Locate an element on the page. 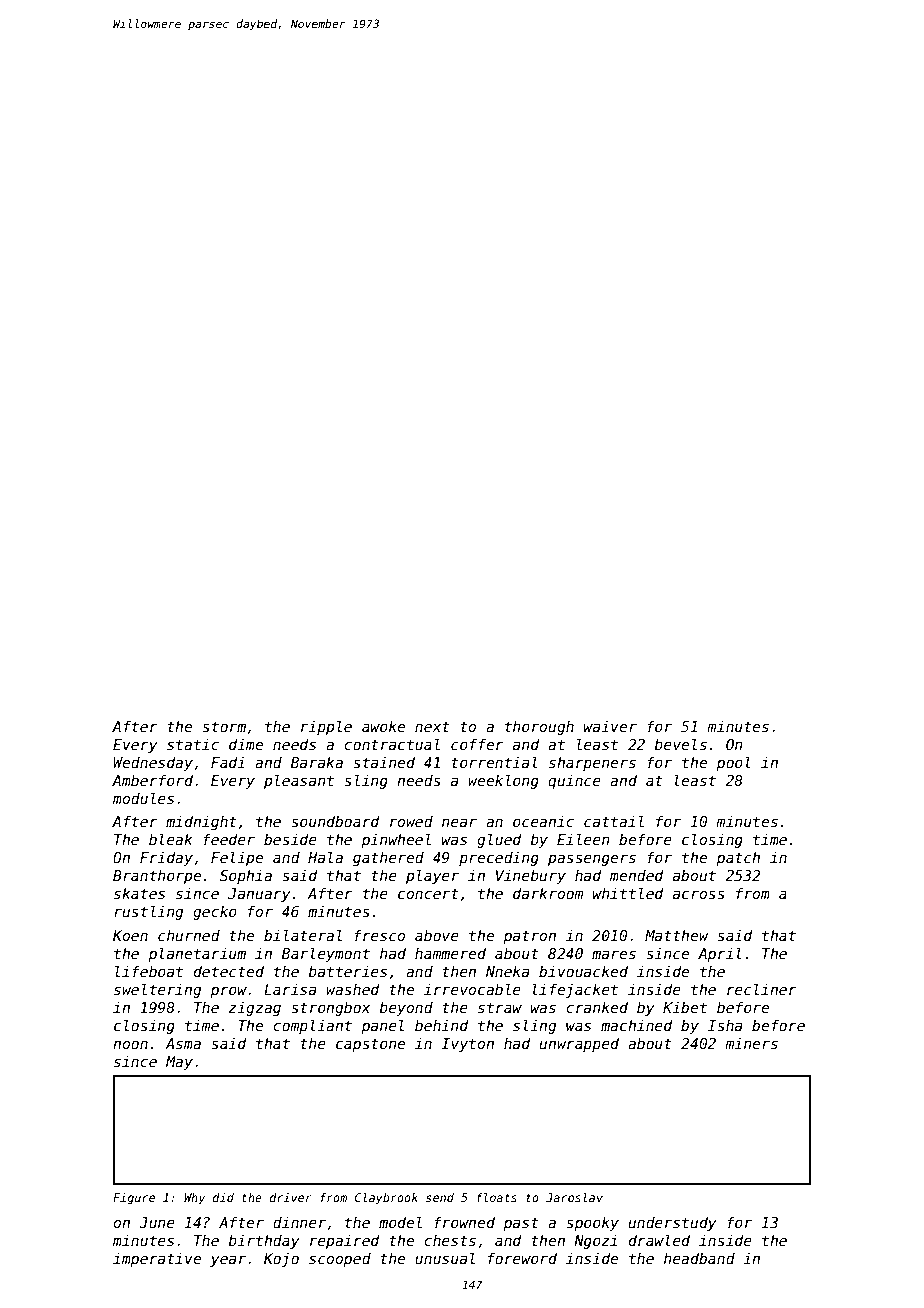 This document has height=1308, width=924. year is located at coordinates (228, 1261).
